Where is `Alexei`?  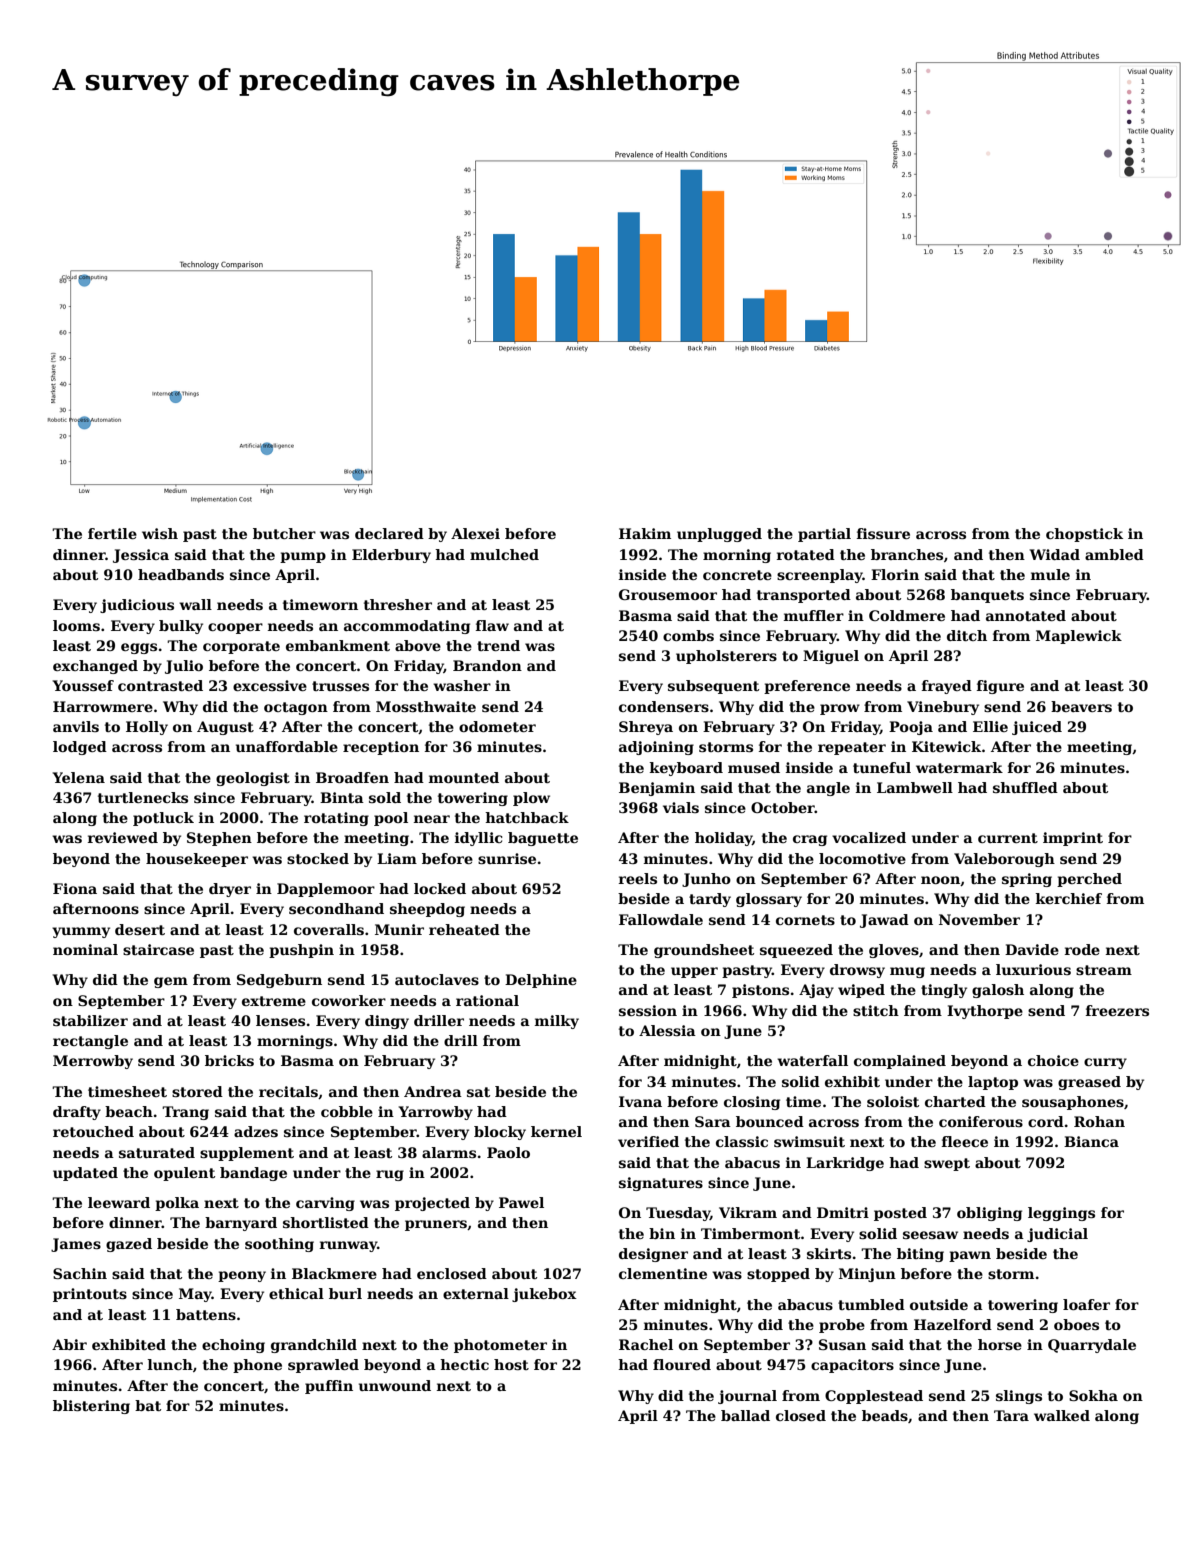 Alexei is located at coordinates (475, 533).
